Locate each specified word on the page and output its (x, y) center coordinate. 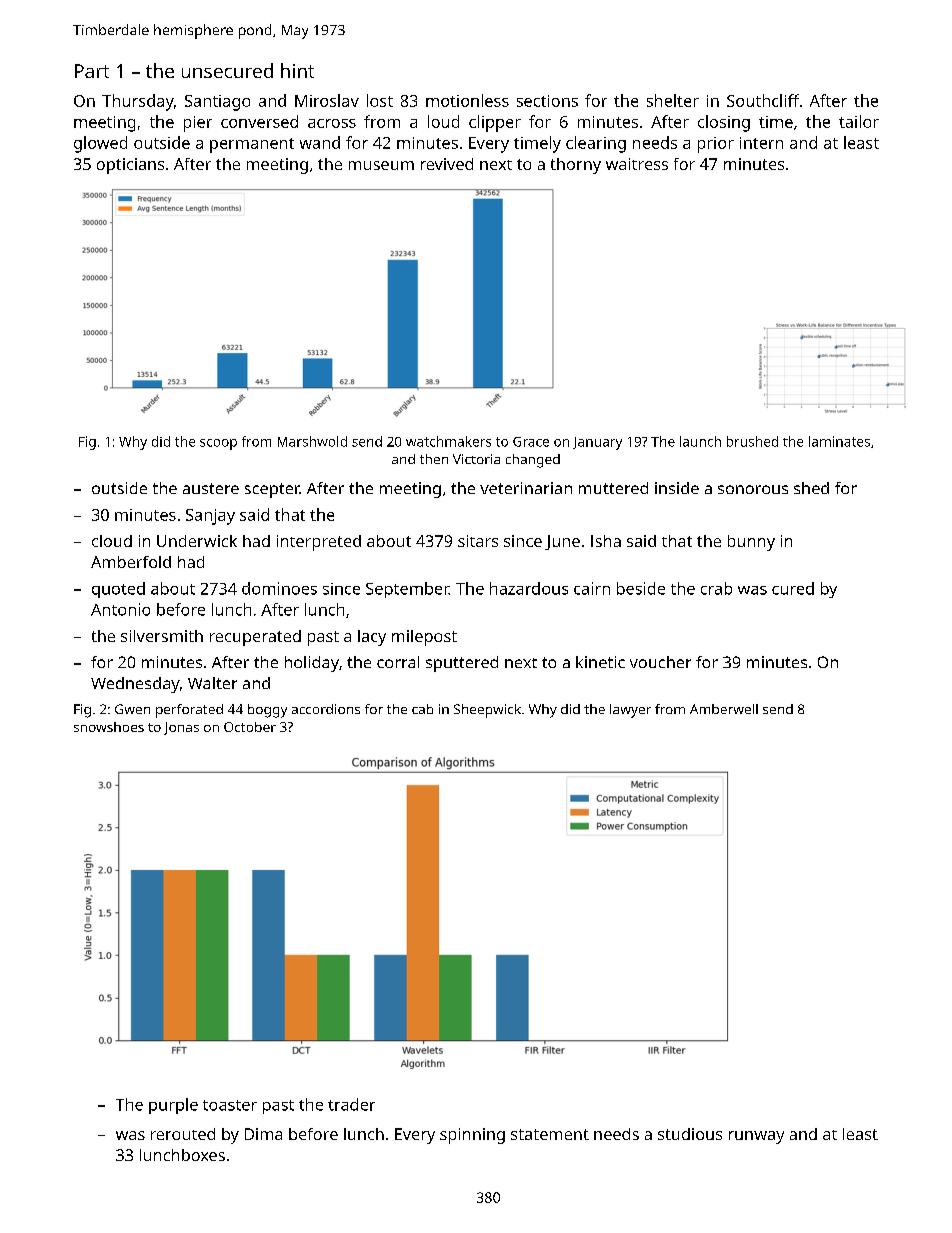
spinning (472, 1136)
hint (297, 70)
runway (756, 1137)
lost (380, 100)
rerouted (183, 1134)
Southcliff (763, 100)
